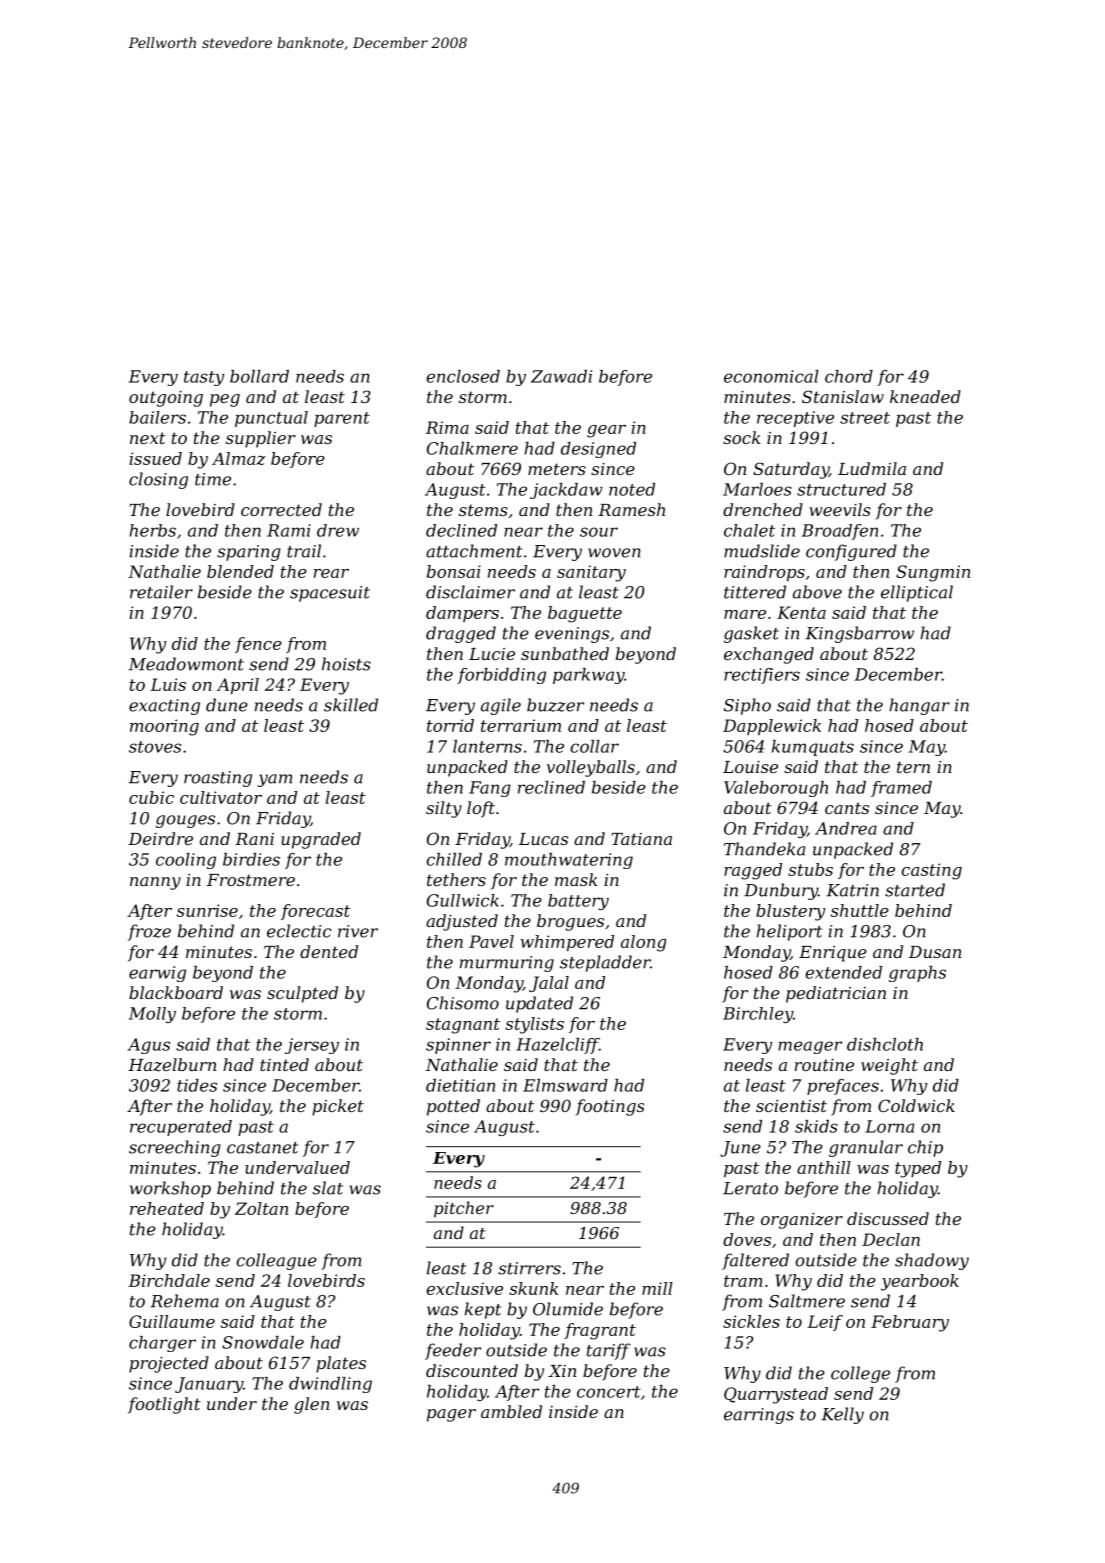 The width and height of the image is (1105, 1563). What do you see at coordinates (311, 1405) in the image?
I see `glen` at bounding box center [311, 1405].
